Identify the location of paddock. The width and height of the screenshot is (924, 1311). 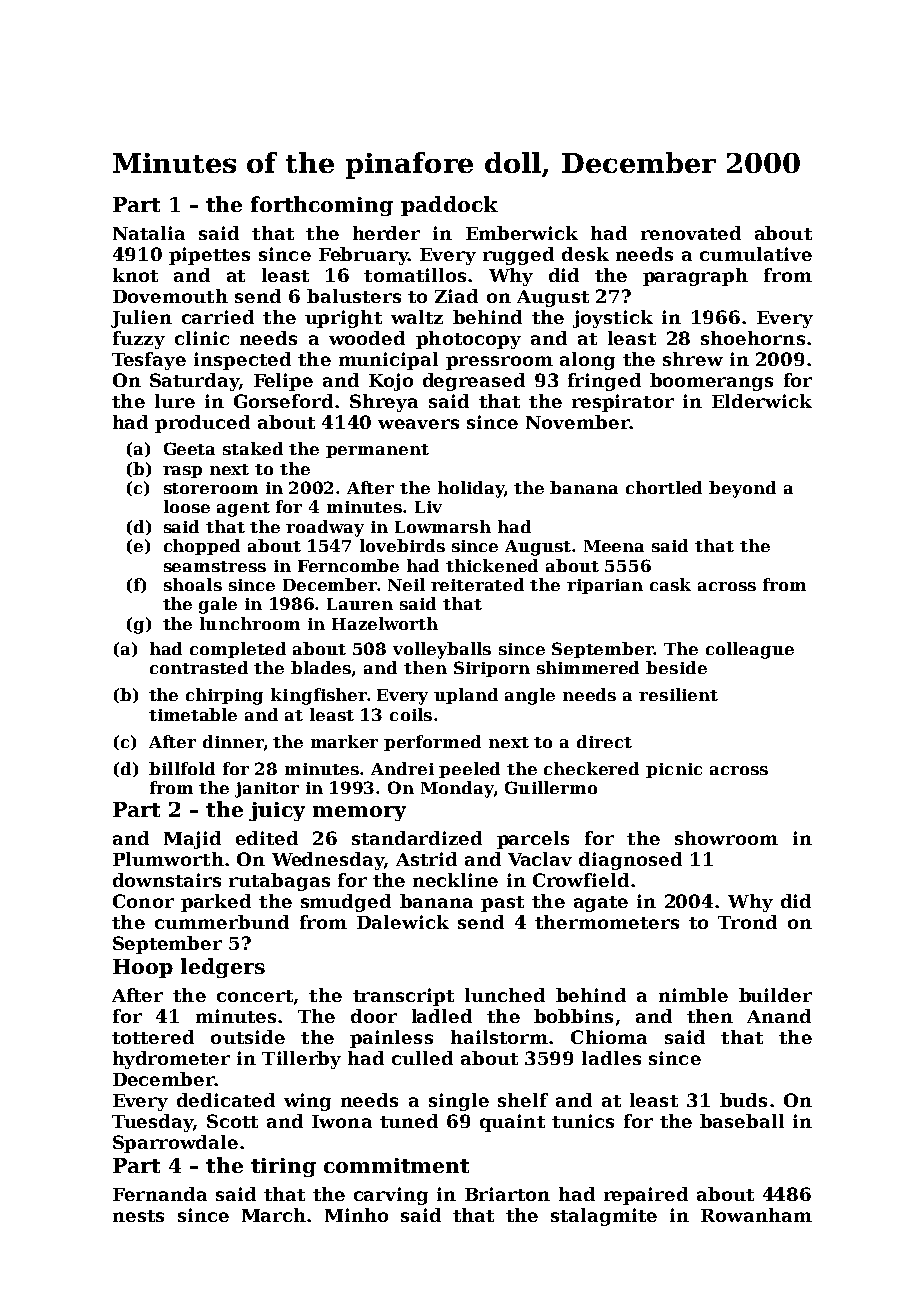
(449, 206).
